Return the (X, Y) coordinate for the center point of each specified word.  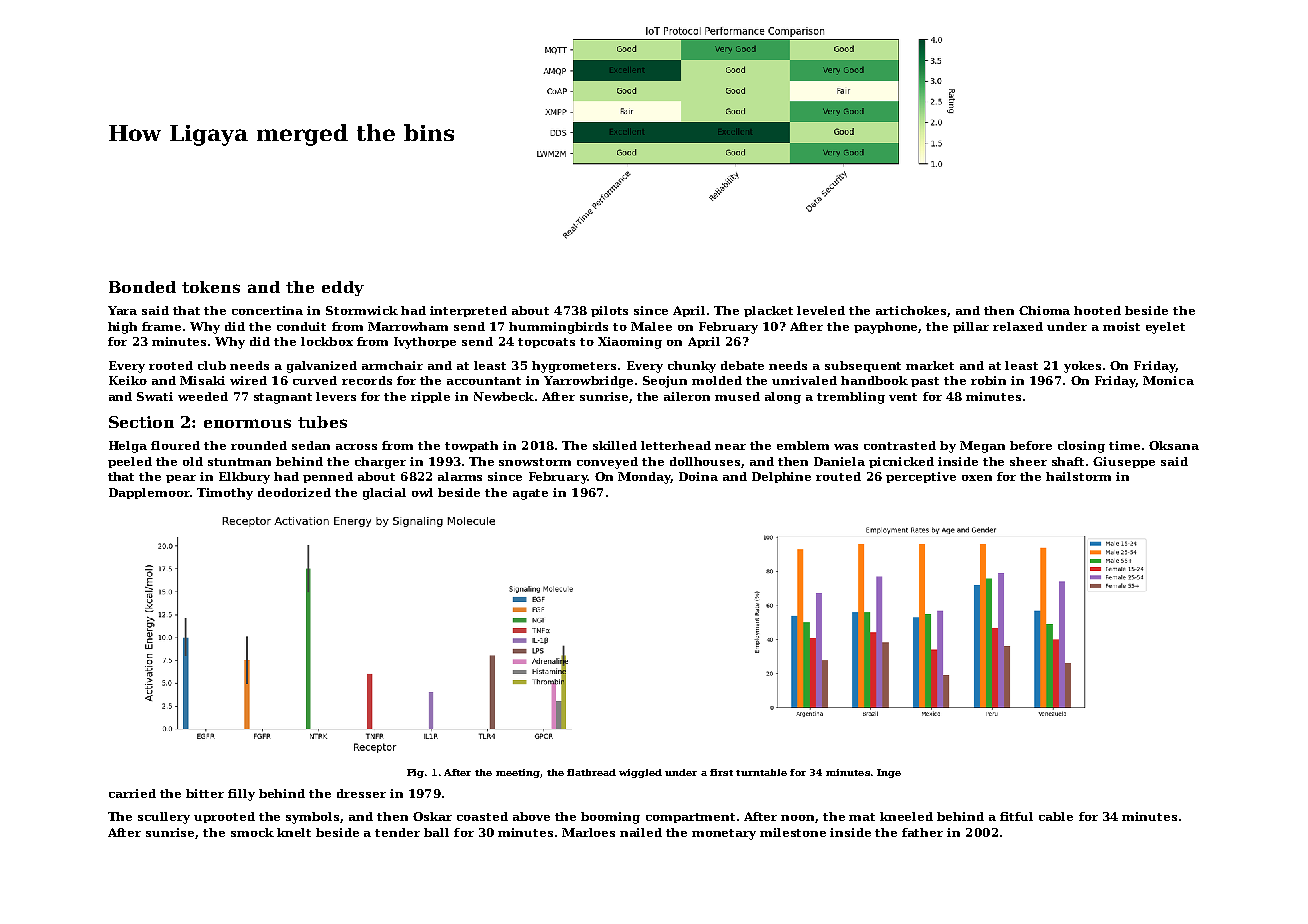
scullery (164, 818)
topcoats (546, 343)
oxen (977, 478)
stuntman (239, 462)
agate (530, 494)
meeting (518, 773)
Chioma (1044, 310)
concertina (267, 310)
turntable (761, 772)
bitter (205, 793)
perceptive (921, 477)
